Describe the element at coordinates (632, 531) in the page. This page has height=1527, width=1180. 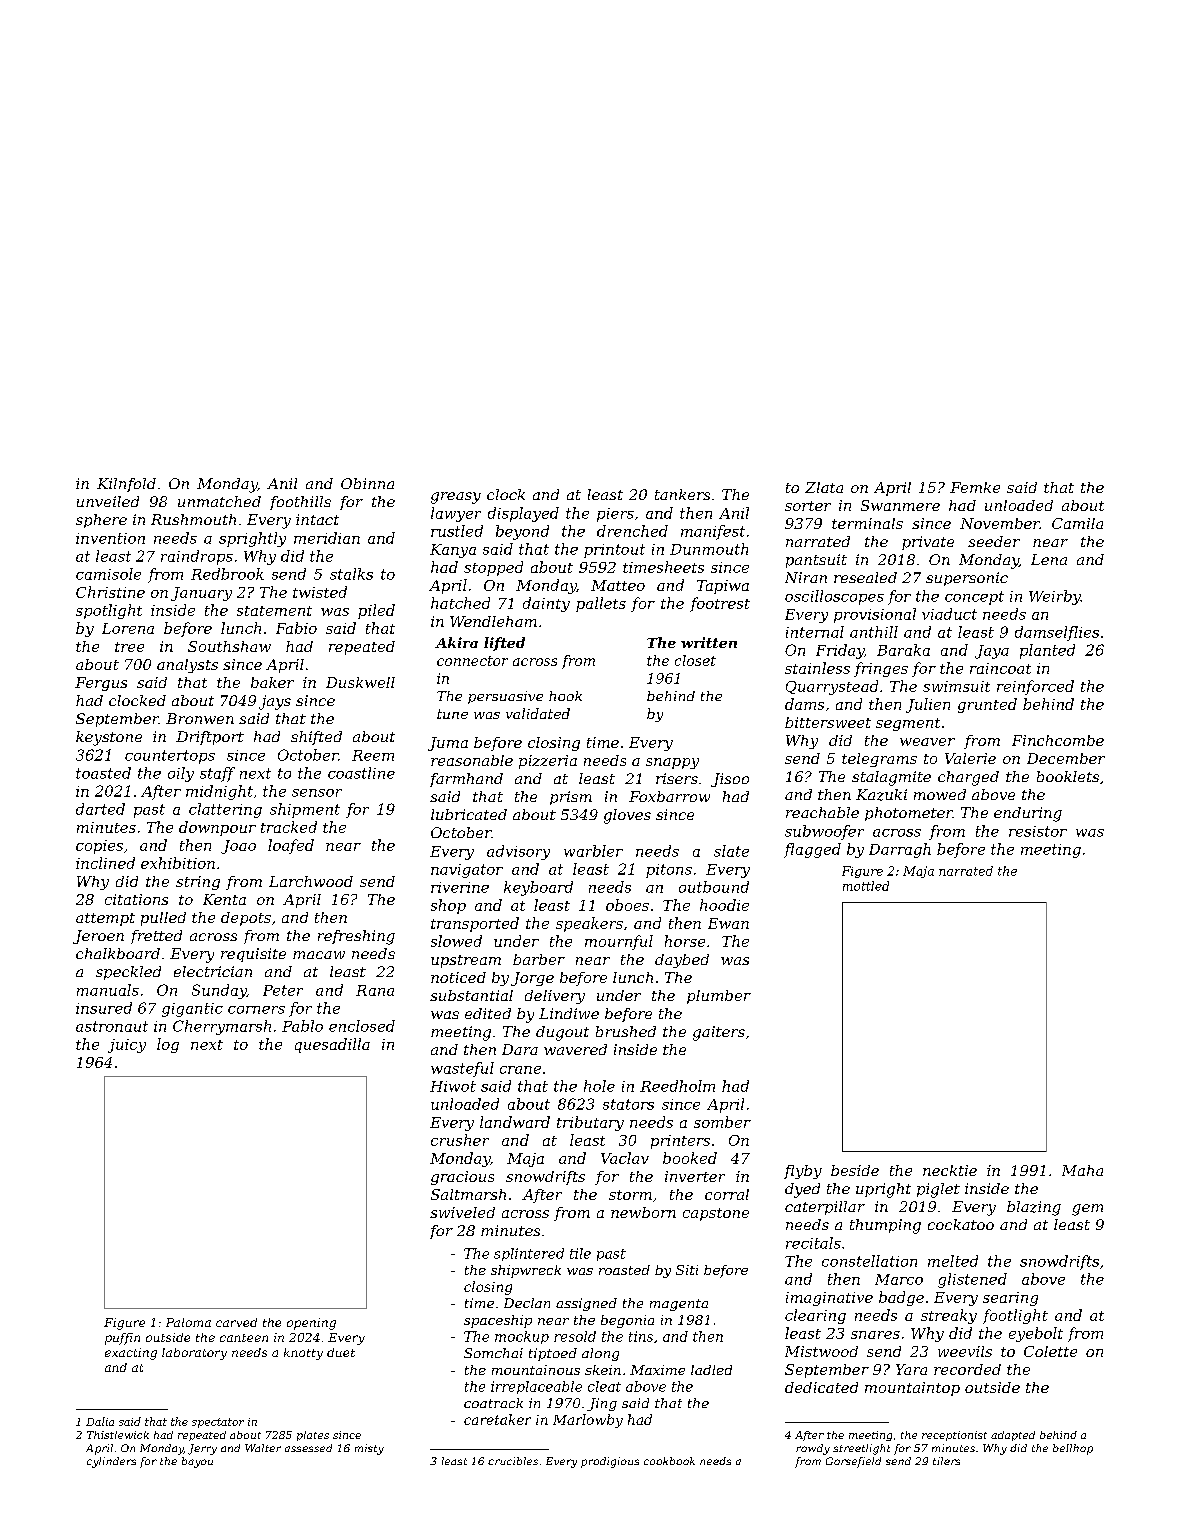
I see `drenched` at that location.
